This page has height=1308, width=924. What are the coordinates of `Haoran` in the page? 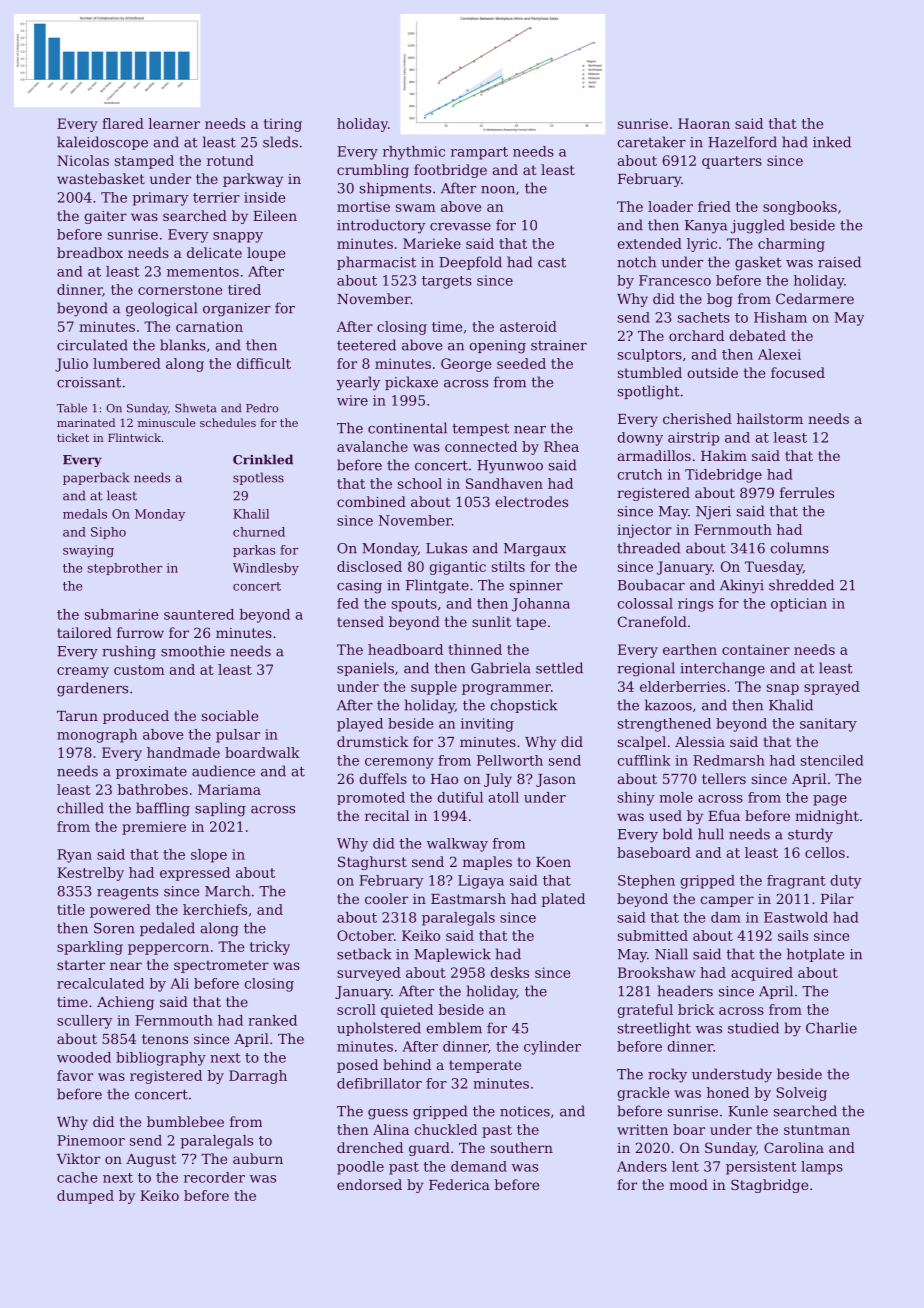 It's located at (704, 123).
